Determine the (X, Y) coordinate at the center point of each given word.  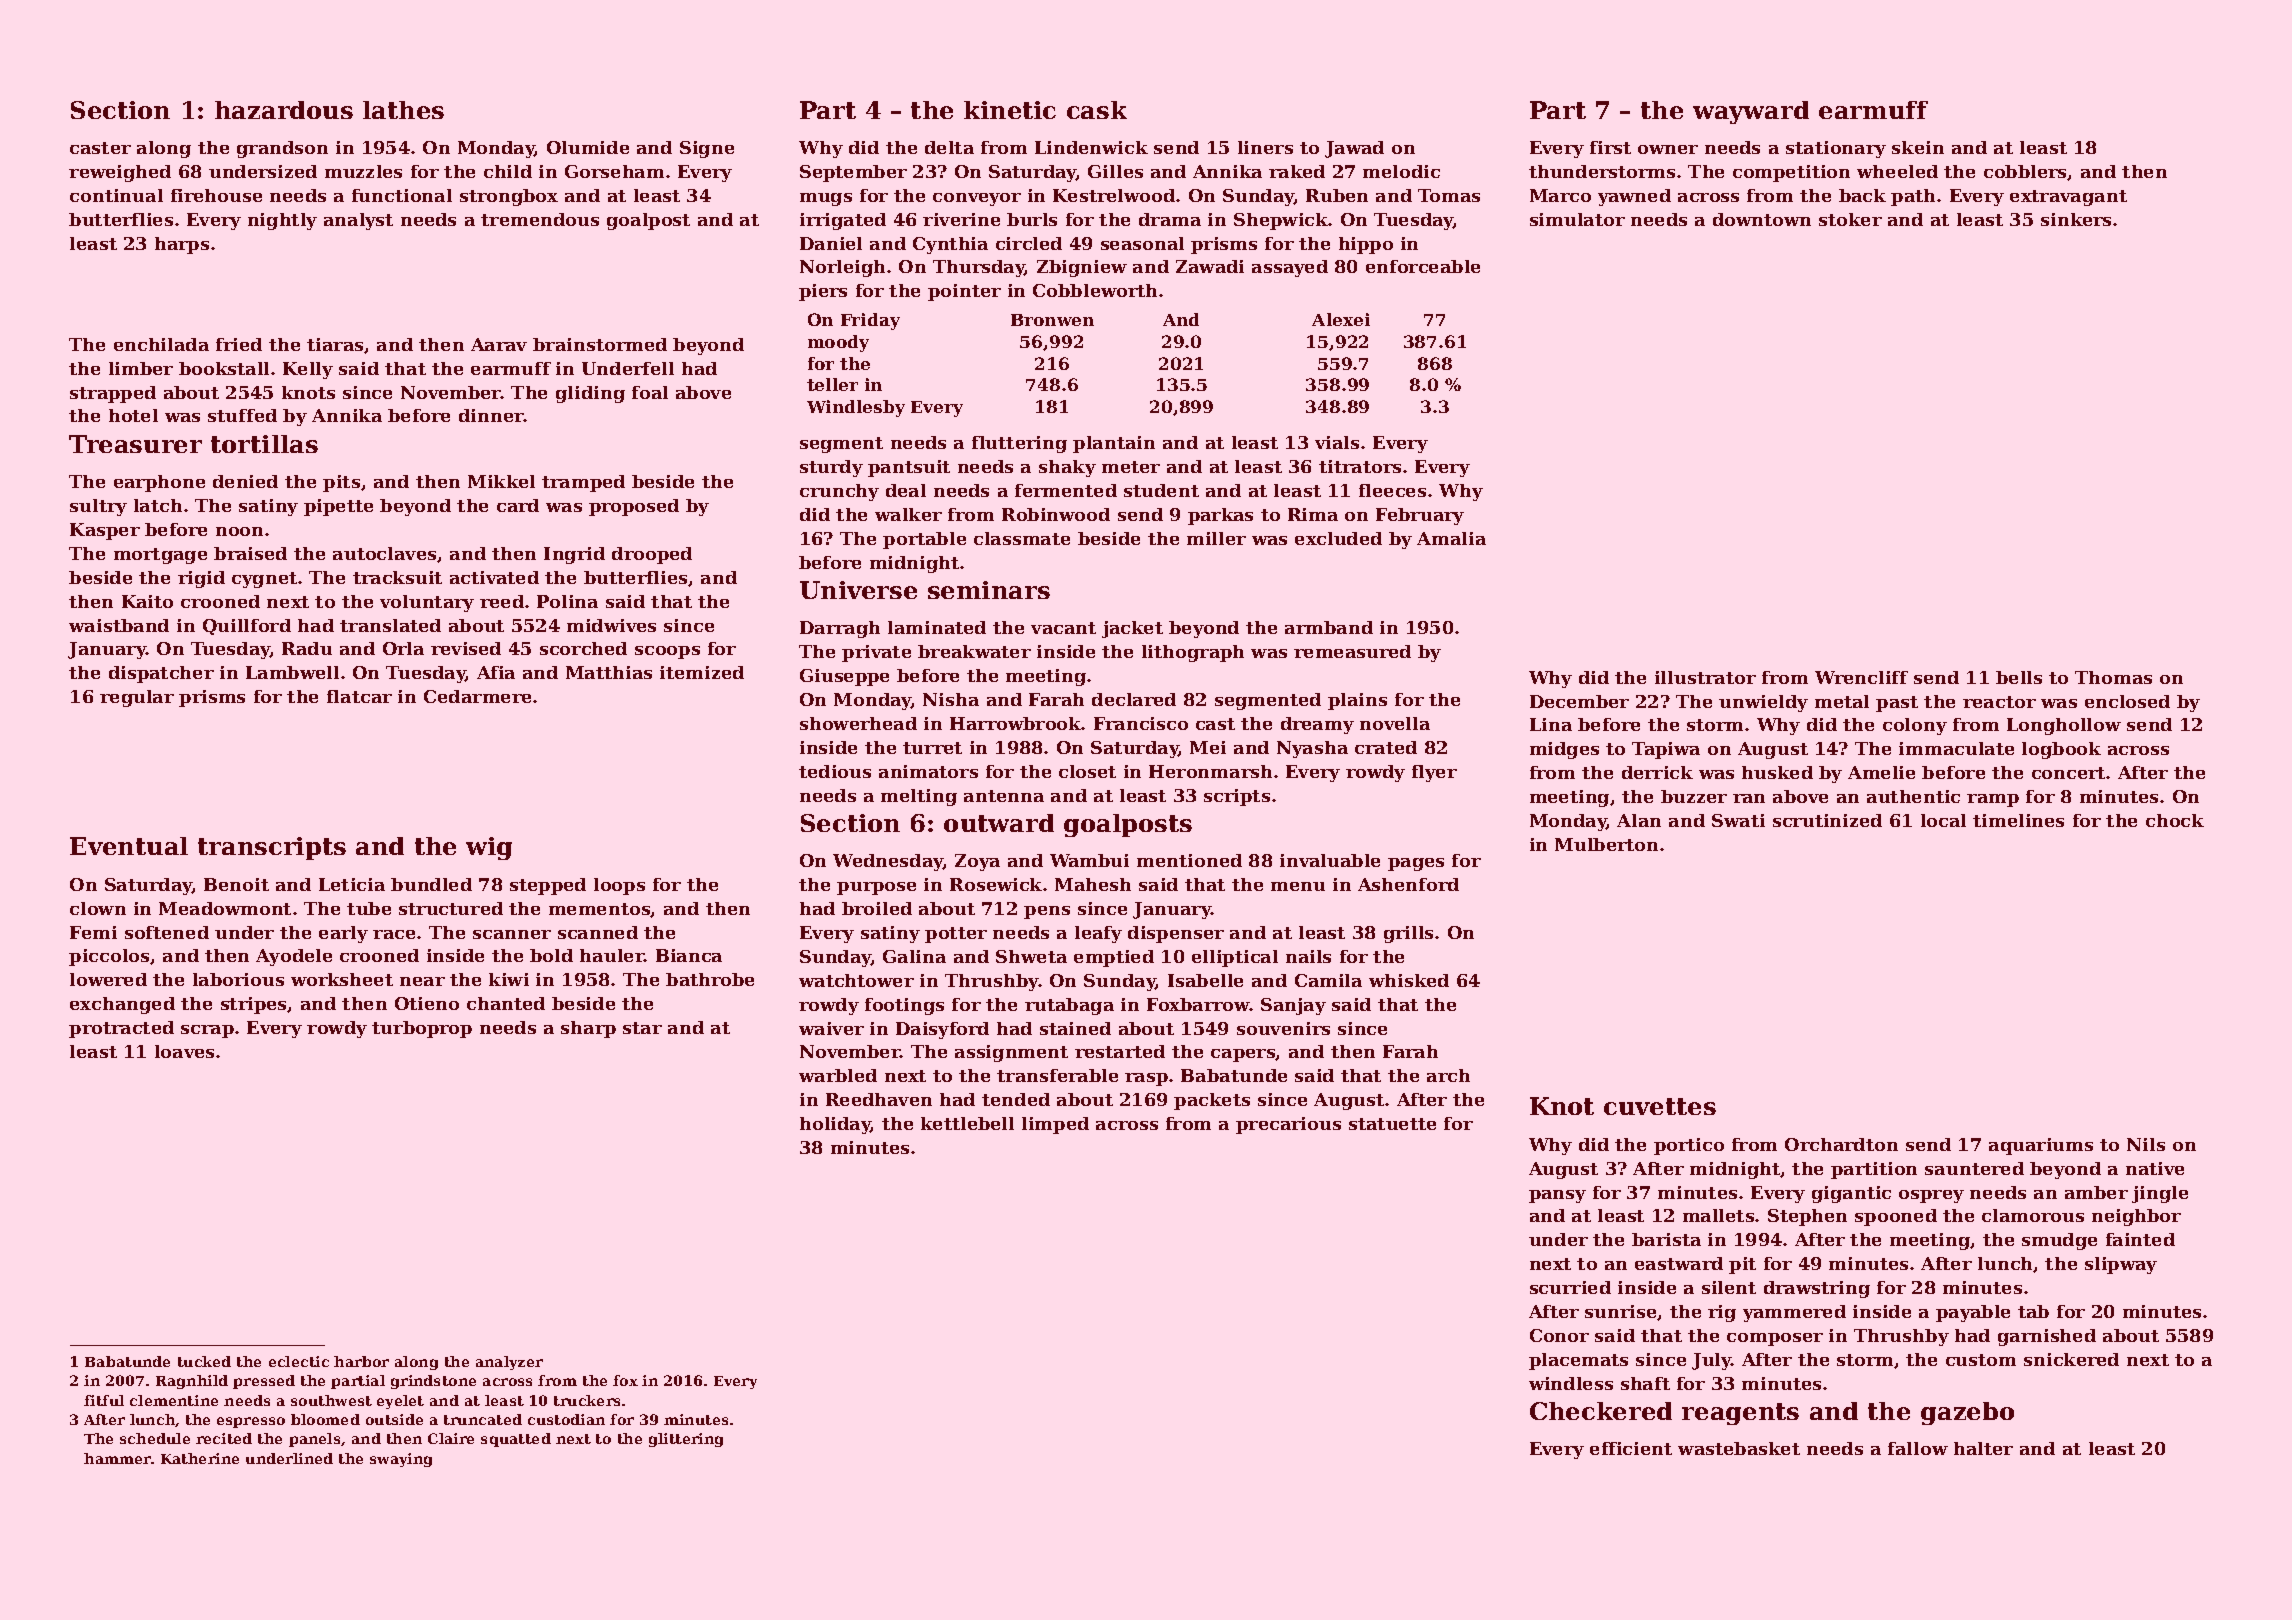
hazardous (284, 110)
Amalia (1451, 538)
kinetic (1010, 110)
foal (650, 392)
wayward (1751, 112)
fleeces (1392, 490)
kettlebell (967, 1123)
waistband (119, 625)
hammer (117, 1458)
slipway (2121, 1265)
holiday (835, 1125)
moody (838, 343)
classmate (1022, 538)
